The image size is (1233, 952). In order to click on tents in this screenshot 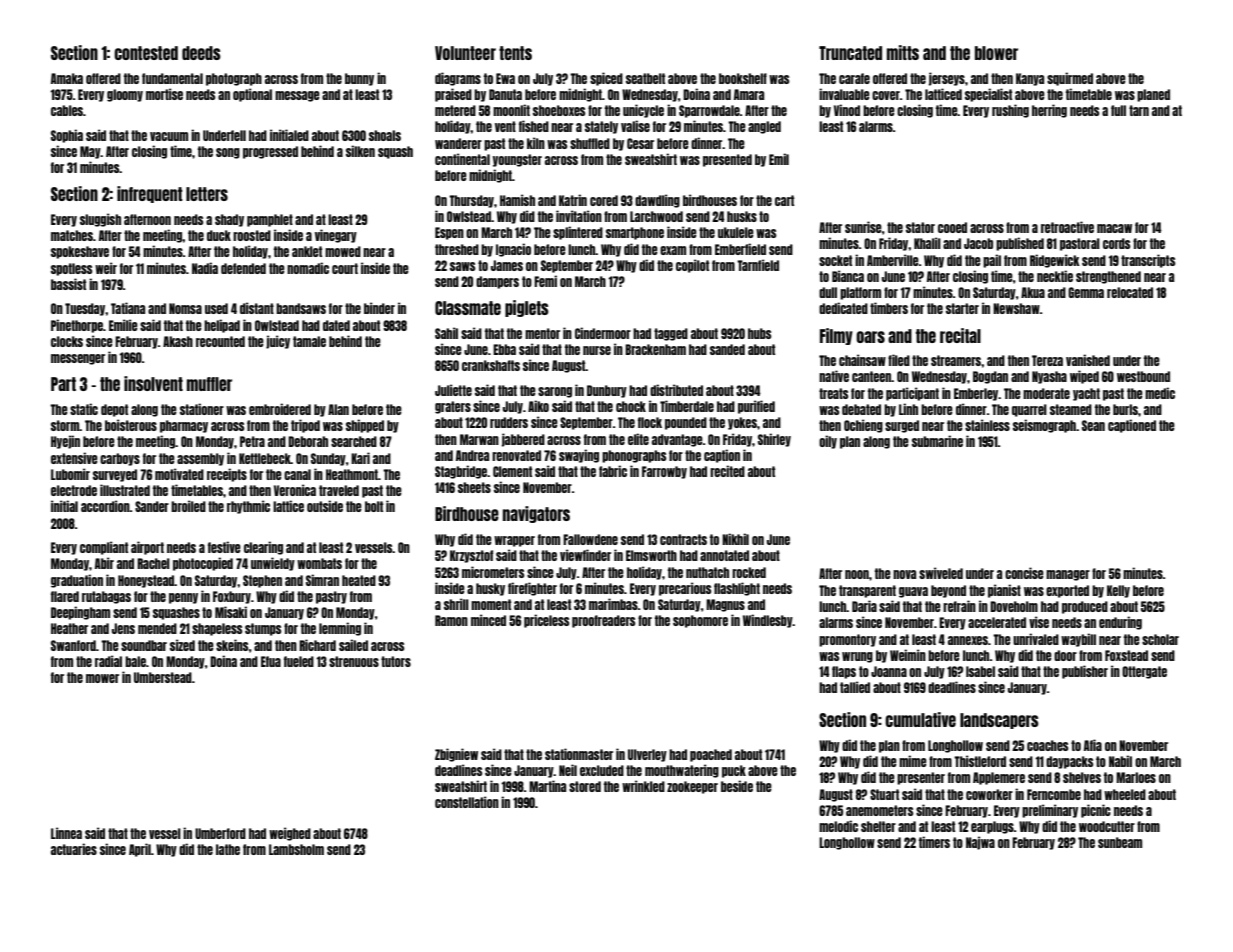, I will do `click(515, 53)`.
